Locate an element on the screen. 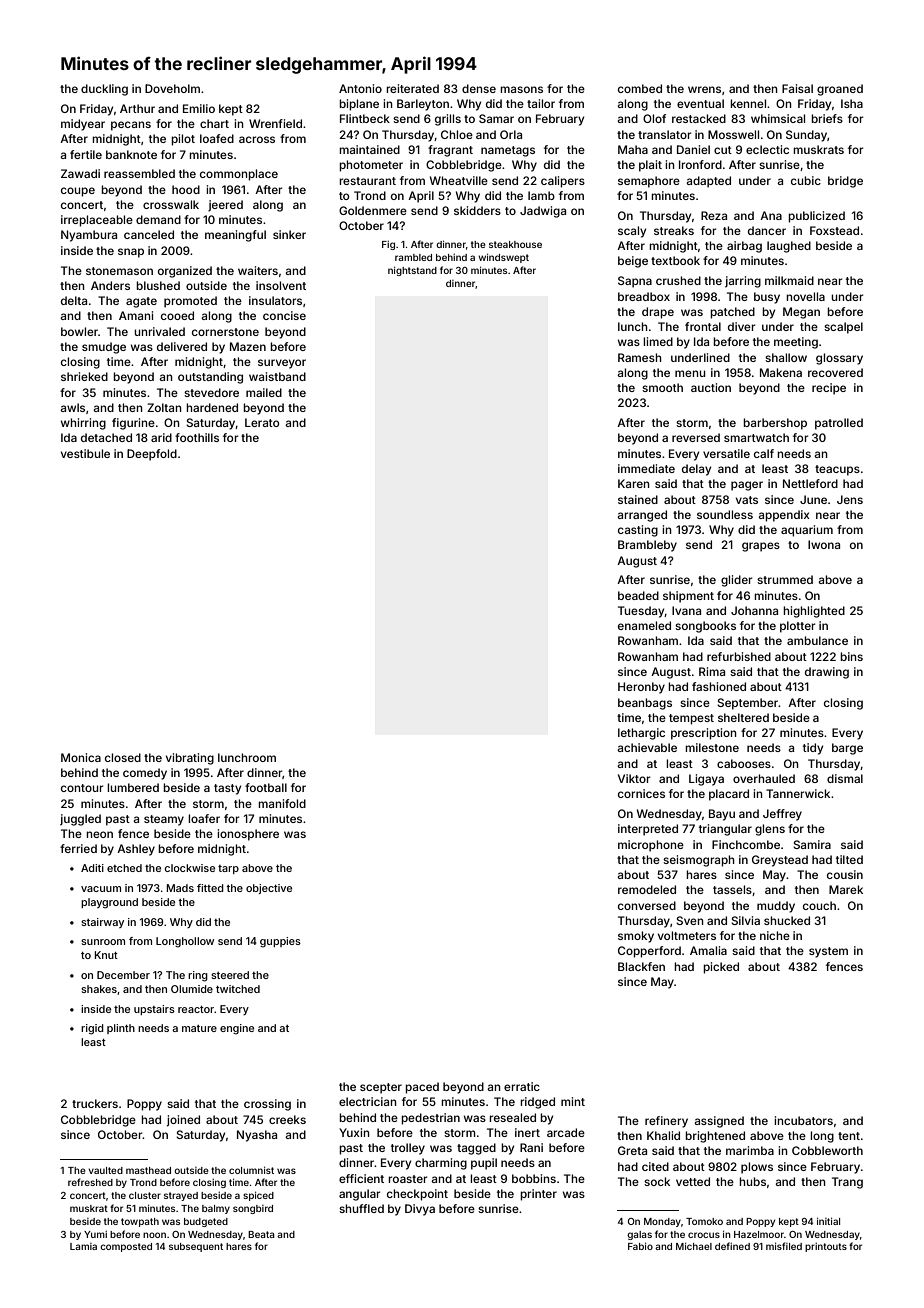 The width and height of the screenshot is (924, 1308). truckers is located at coordinates (95, 1103).
